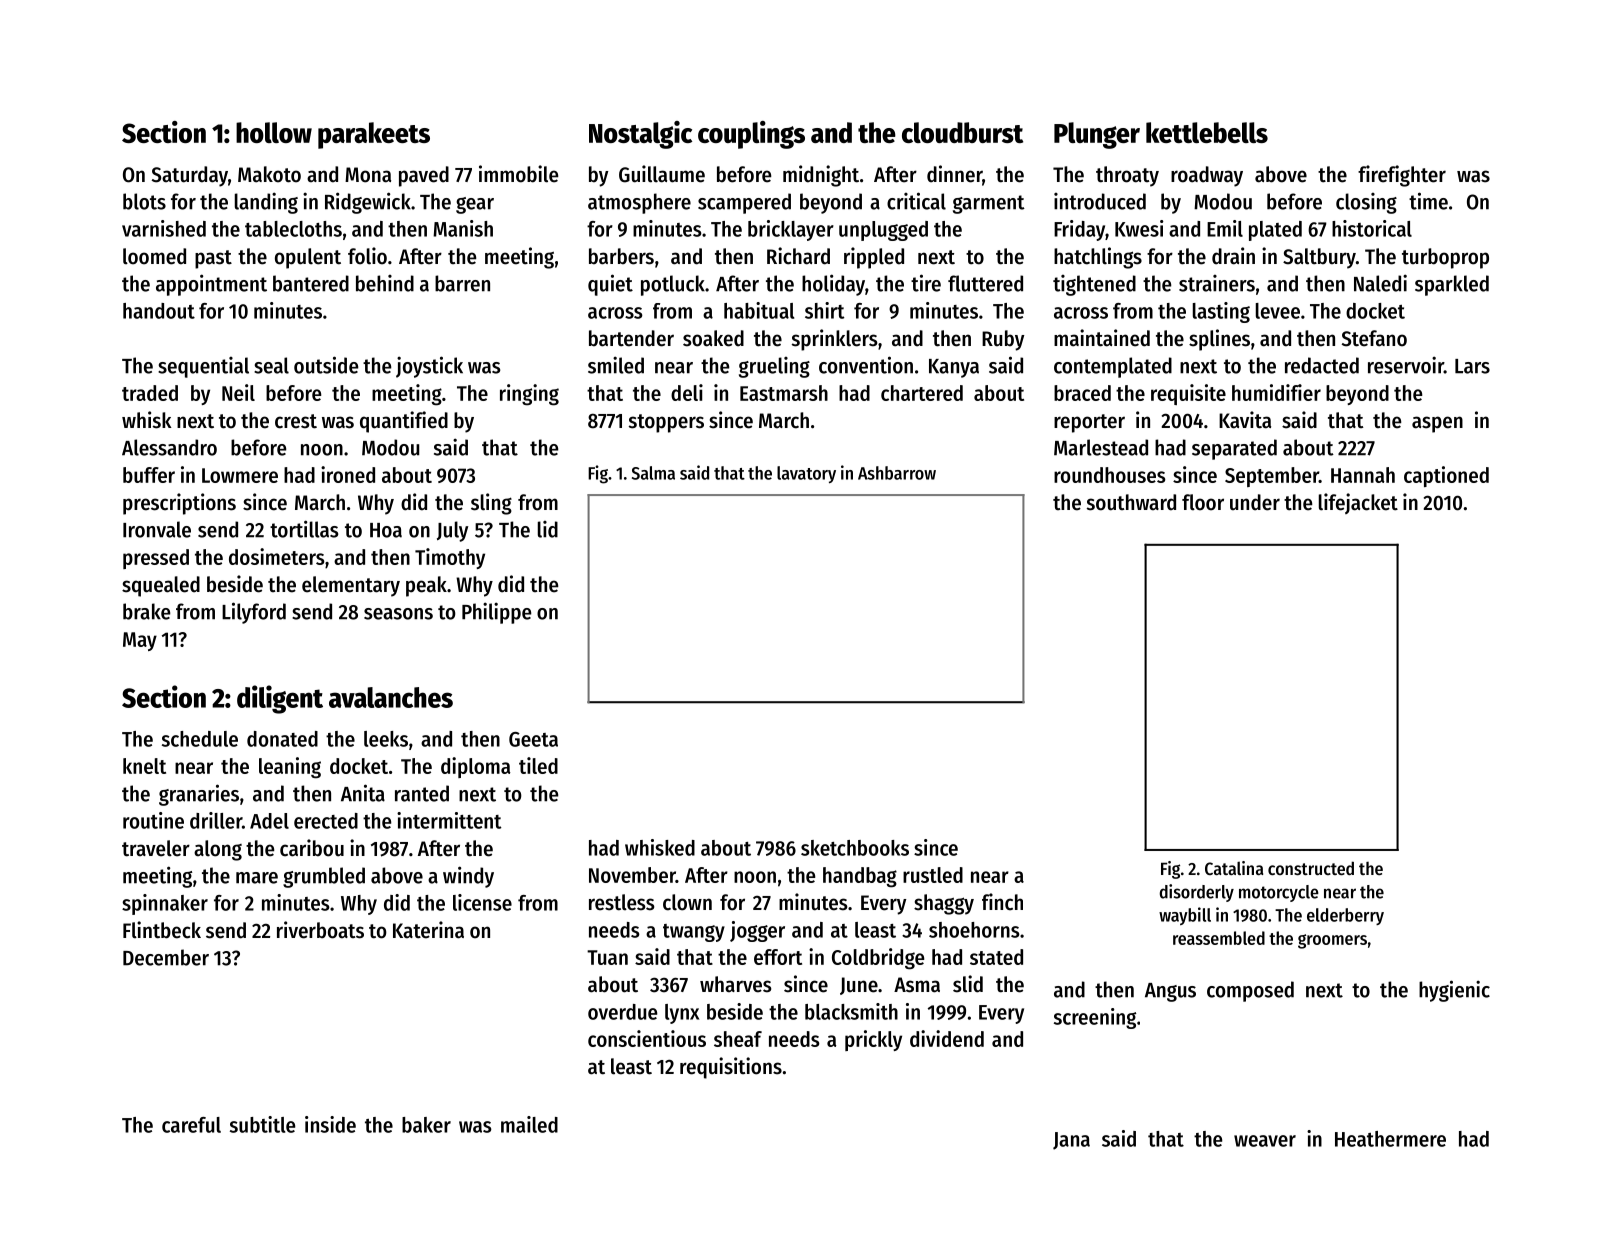 This page has width=1612, height=1246. I want to click on cloudburst, so click(962, 132).
